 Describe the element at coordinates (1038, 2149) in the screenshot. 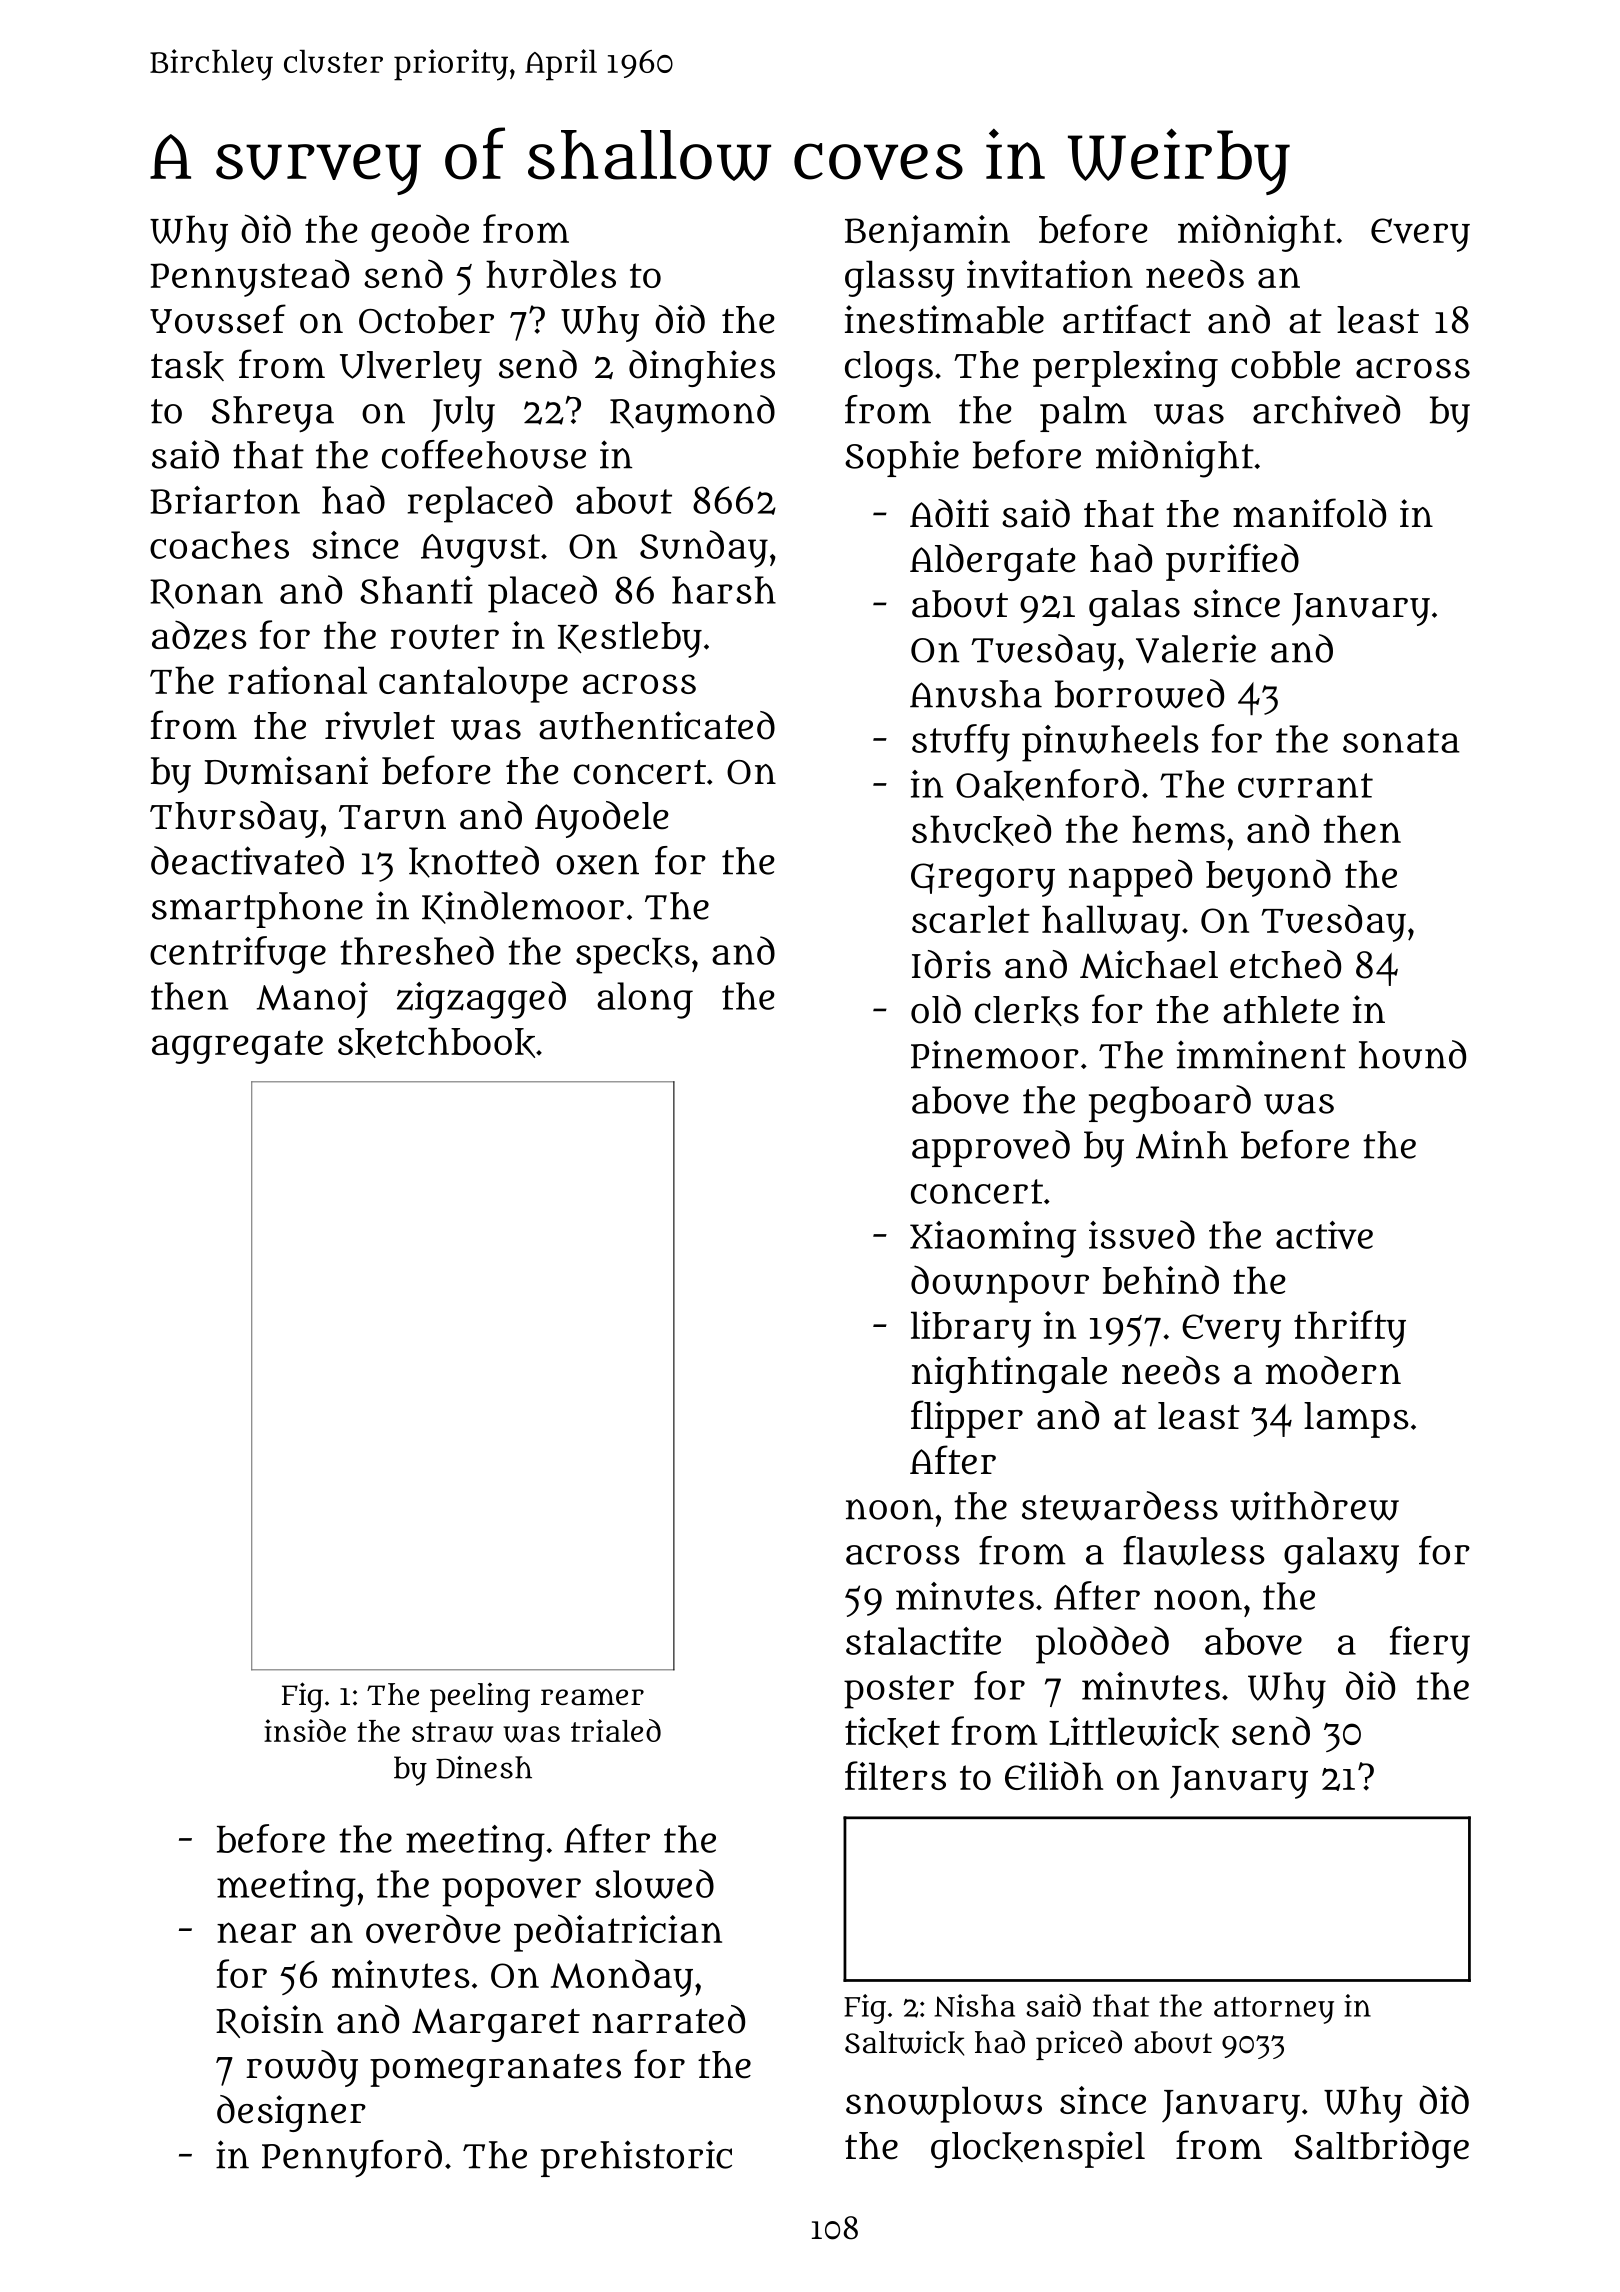

I see `glockenspiel` at that location.
